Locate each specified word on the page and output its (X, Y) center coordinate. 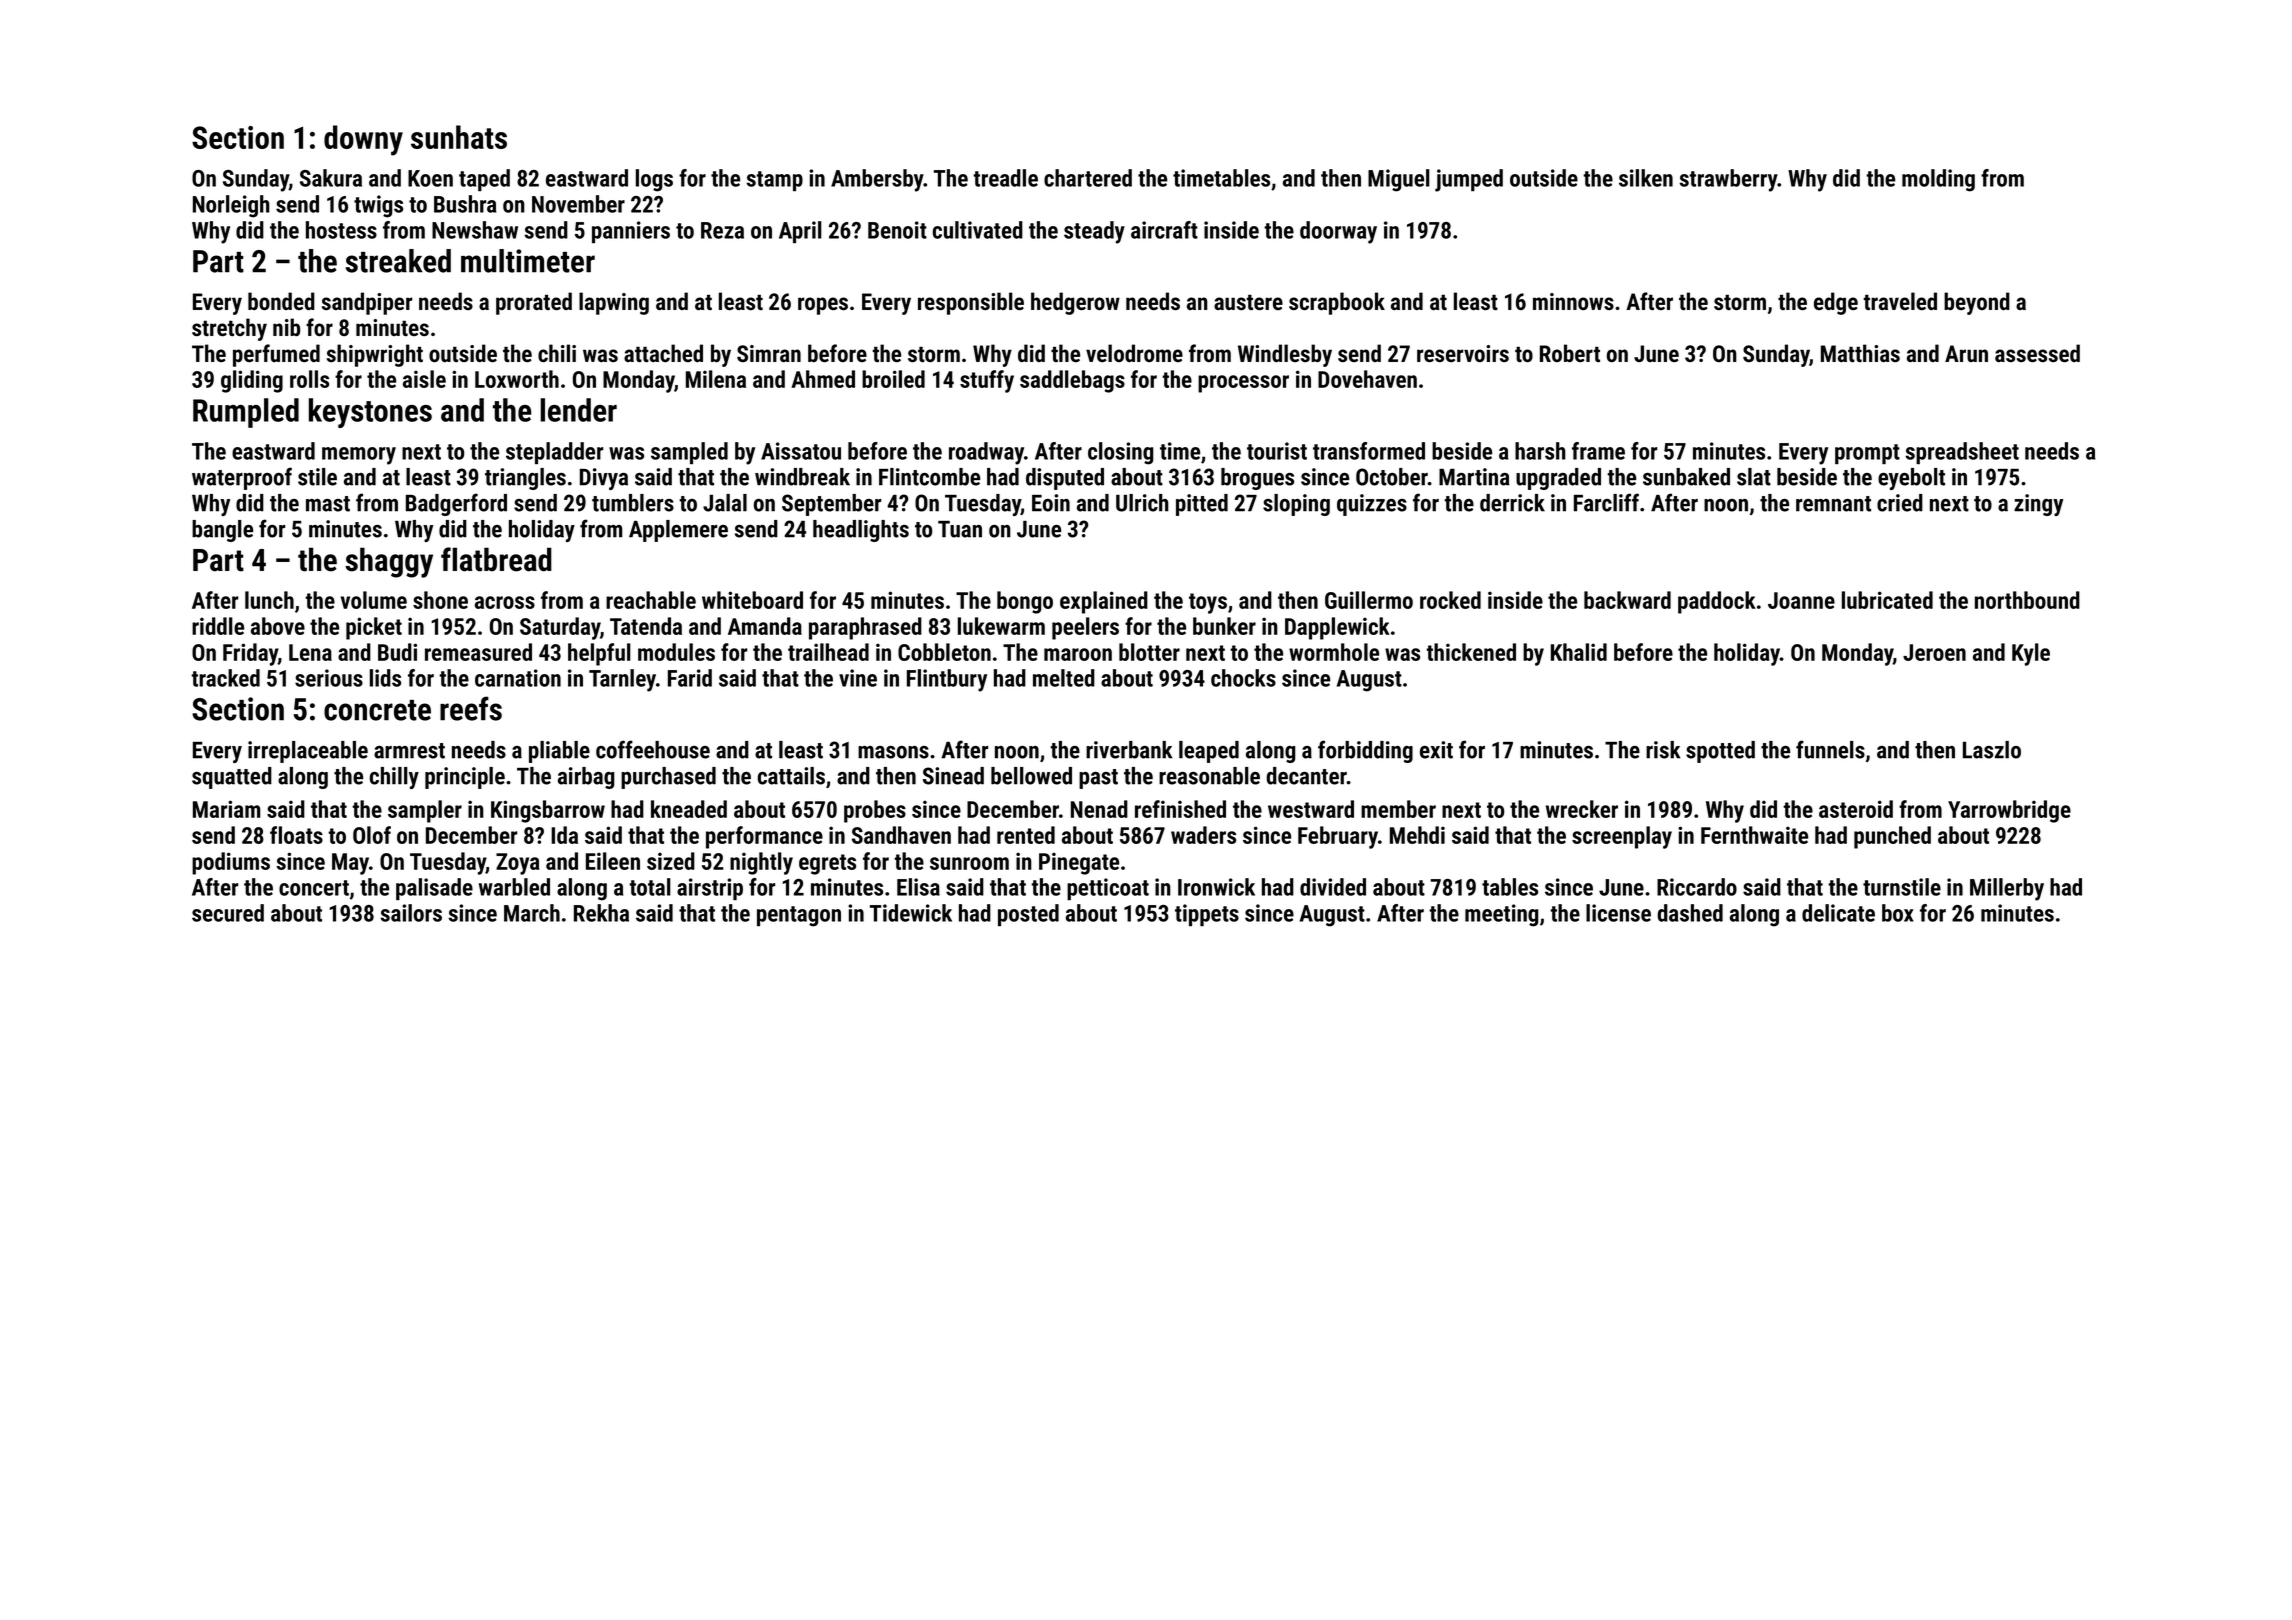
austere (1248, 302)
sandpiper (367, 303)
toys (1208, 603)
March (532, 913)
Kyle (2031, 654)
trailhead (828, 652)
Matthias (1860, 353)
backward (1627, 600)
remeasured (478, 652)
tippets (1207, 915)
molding (1938, 180)
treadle (1005, 178)
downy (363, 140)
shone (440, 600)
